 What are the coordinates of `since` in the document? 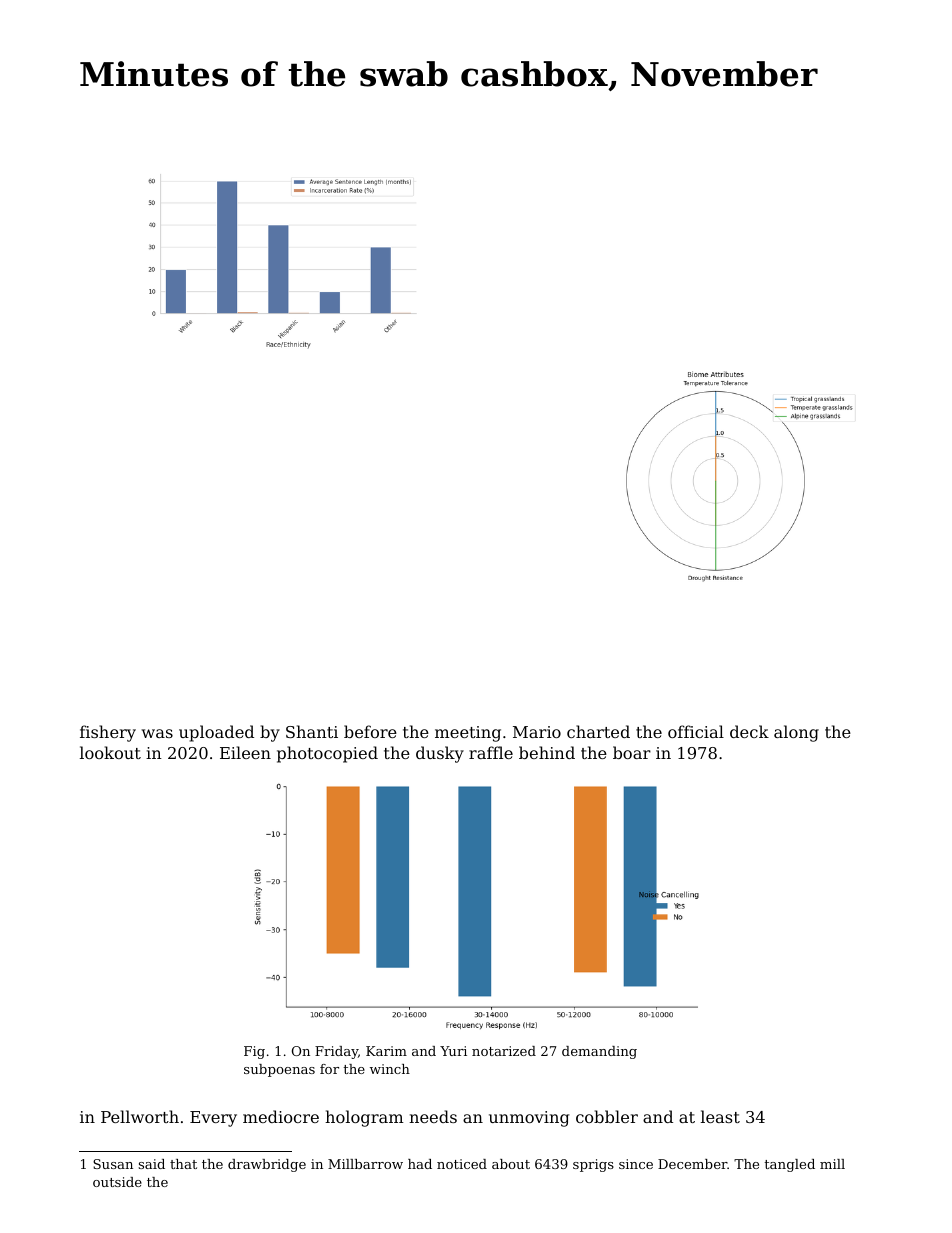 It's located at (636, 1164).
